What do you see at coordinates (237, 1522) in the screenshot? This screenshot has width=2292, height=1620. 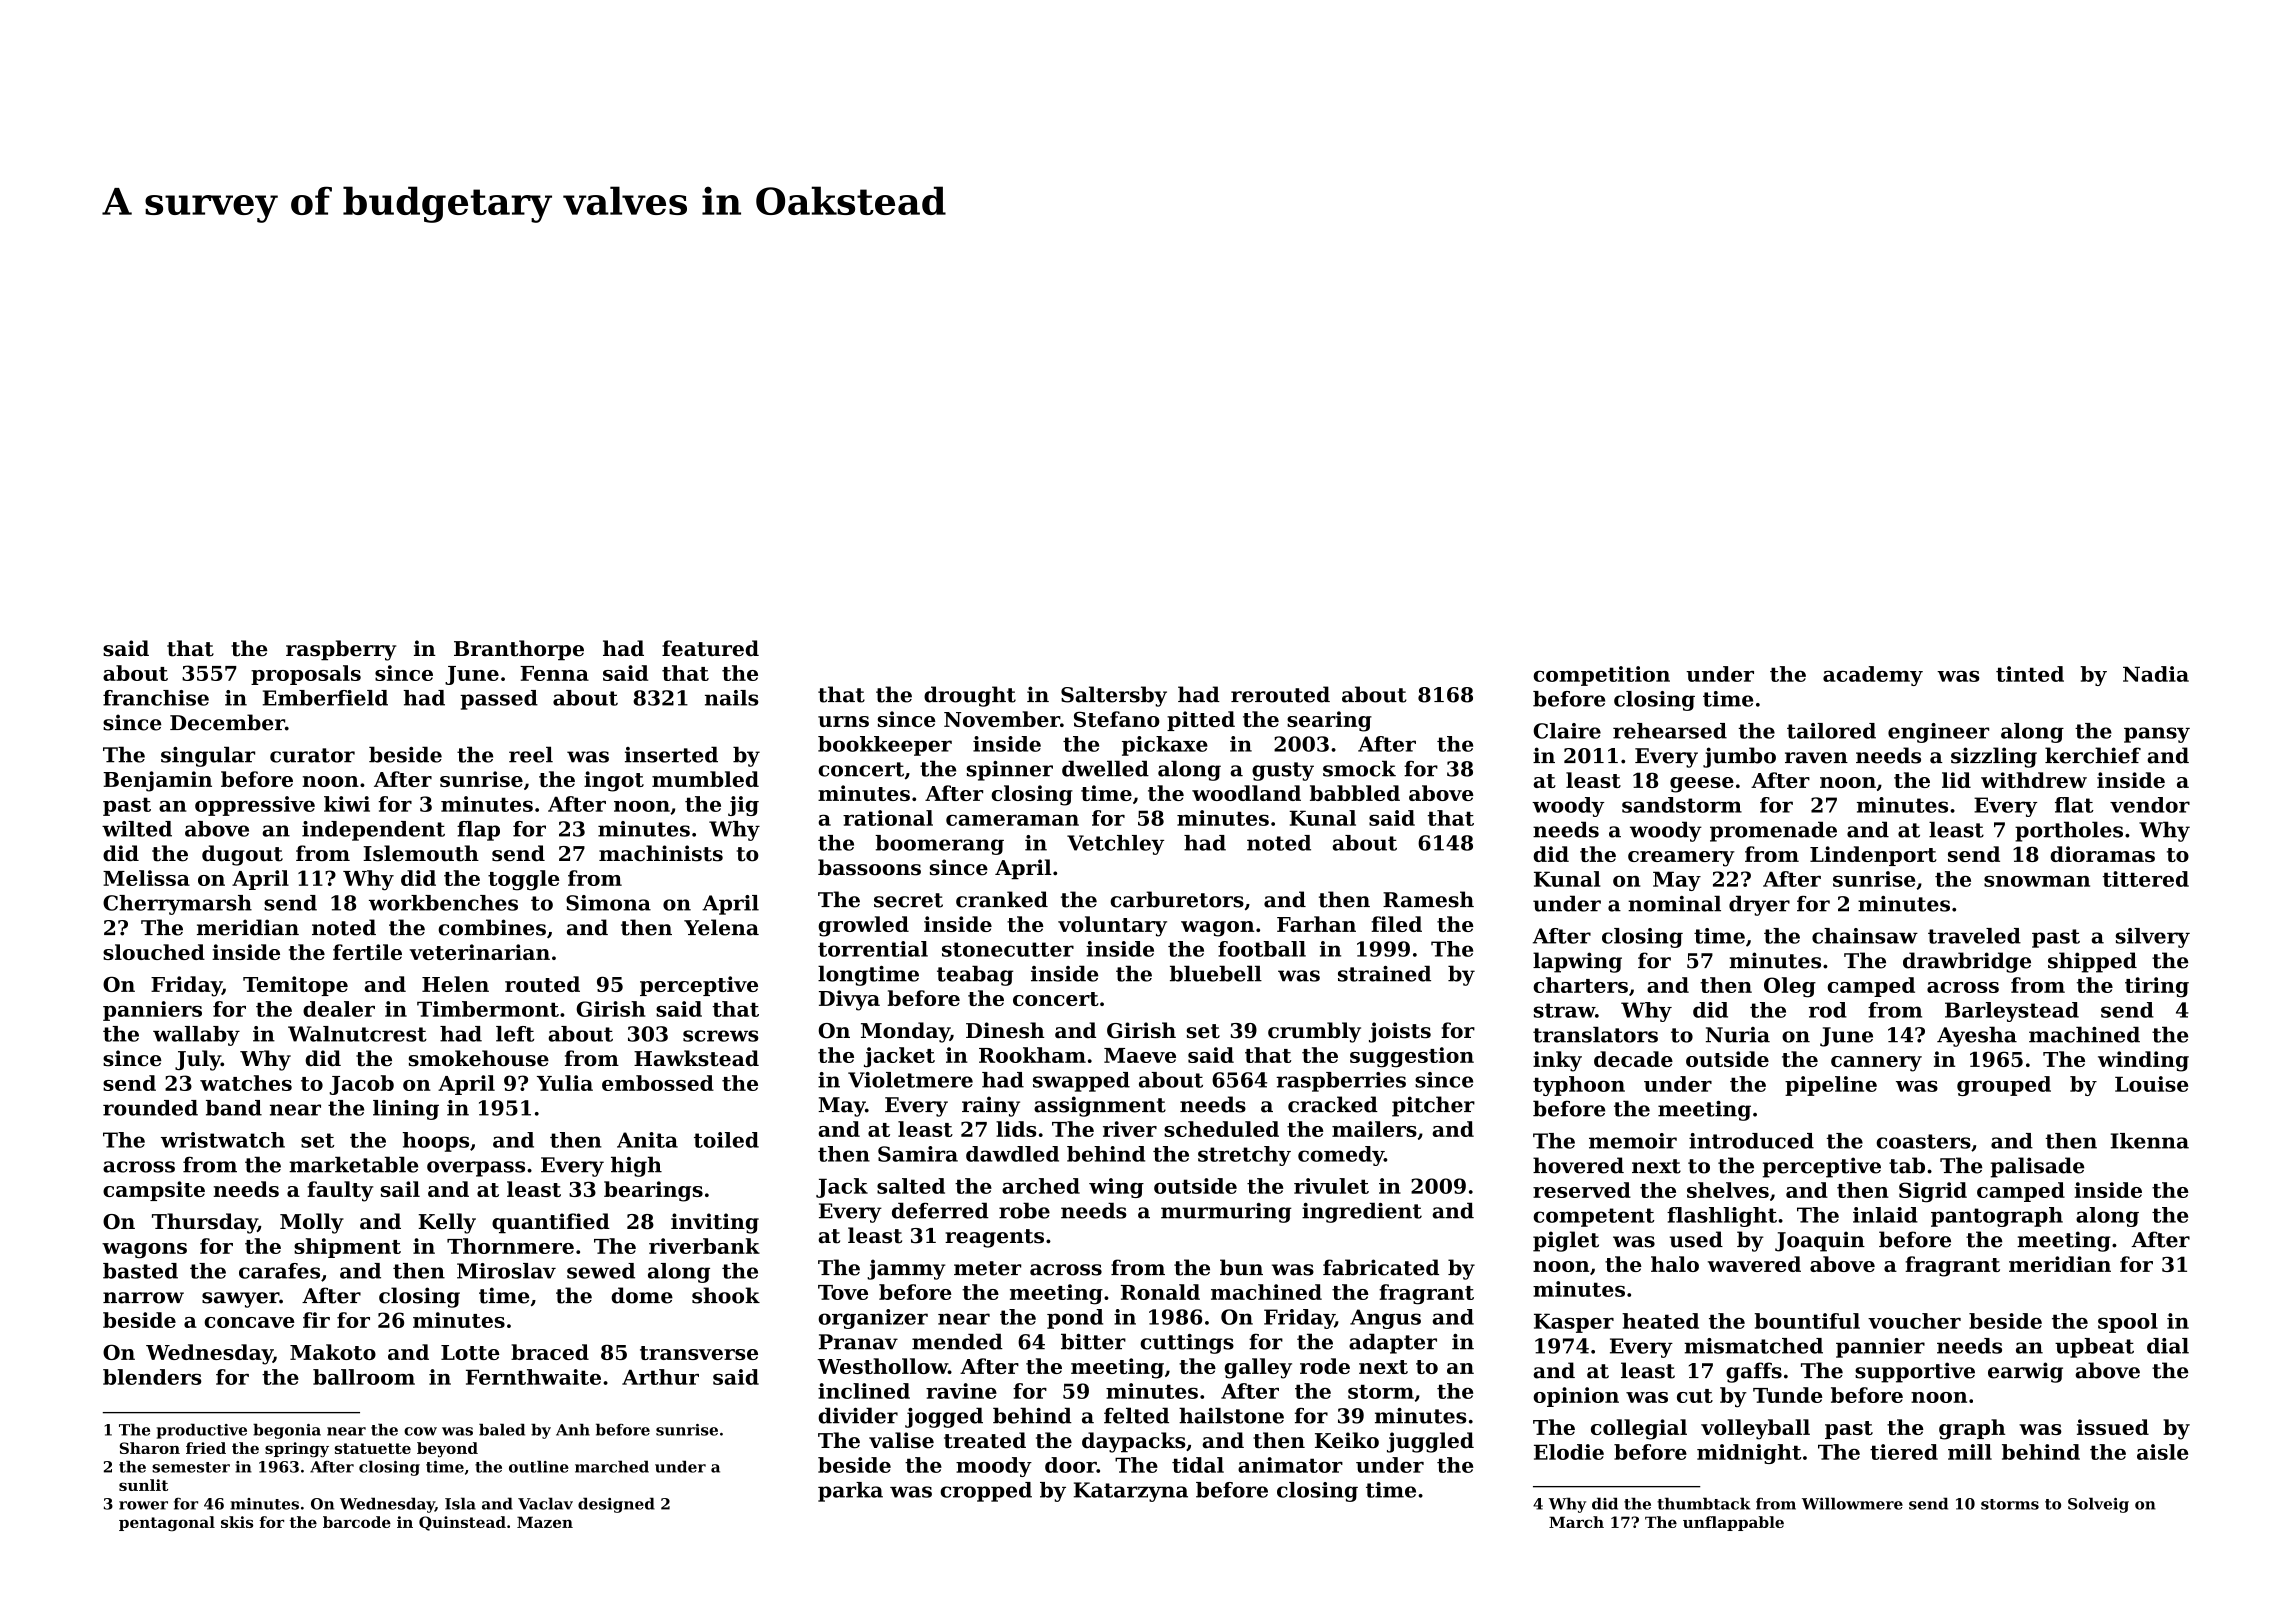 I see `skis` at bounding box center [237, 1522].
